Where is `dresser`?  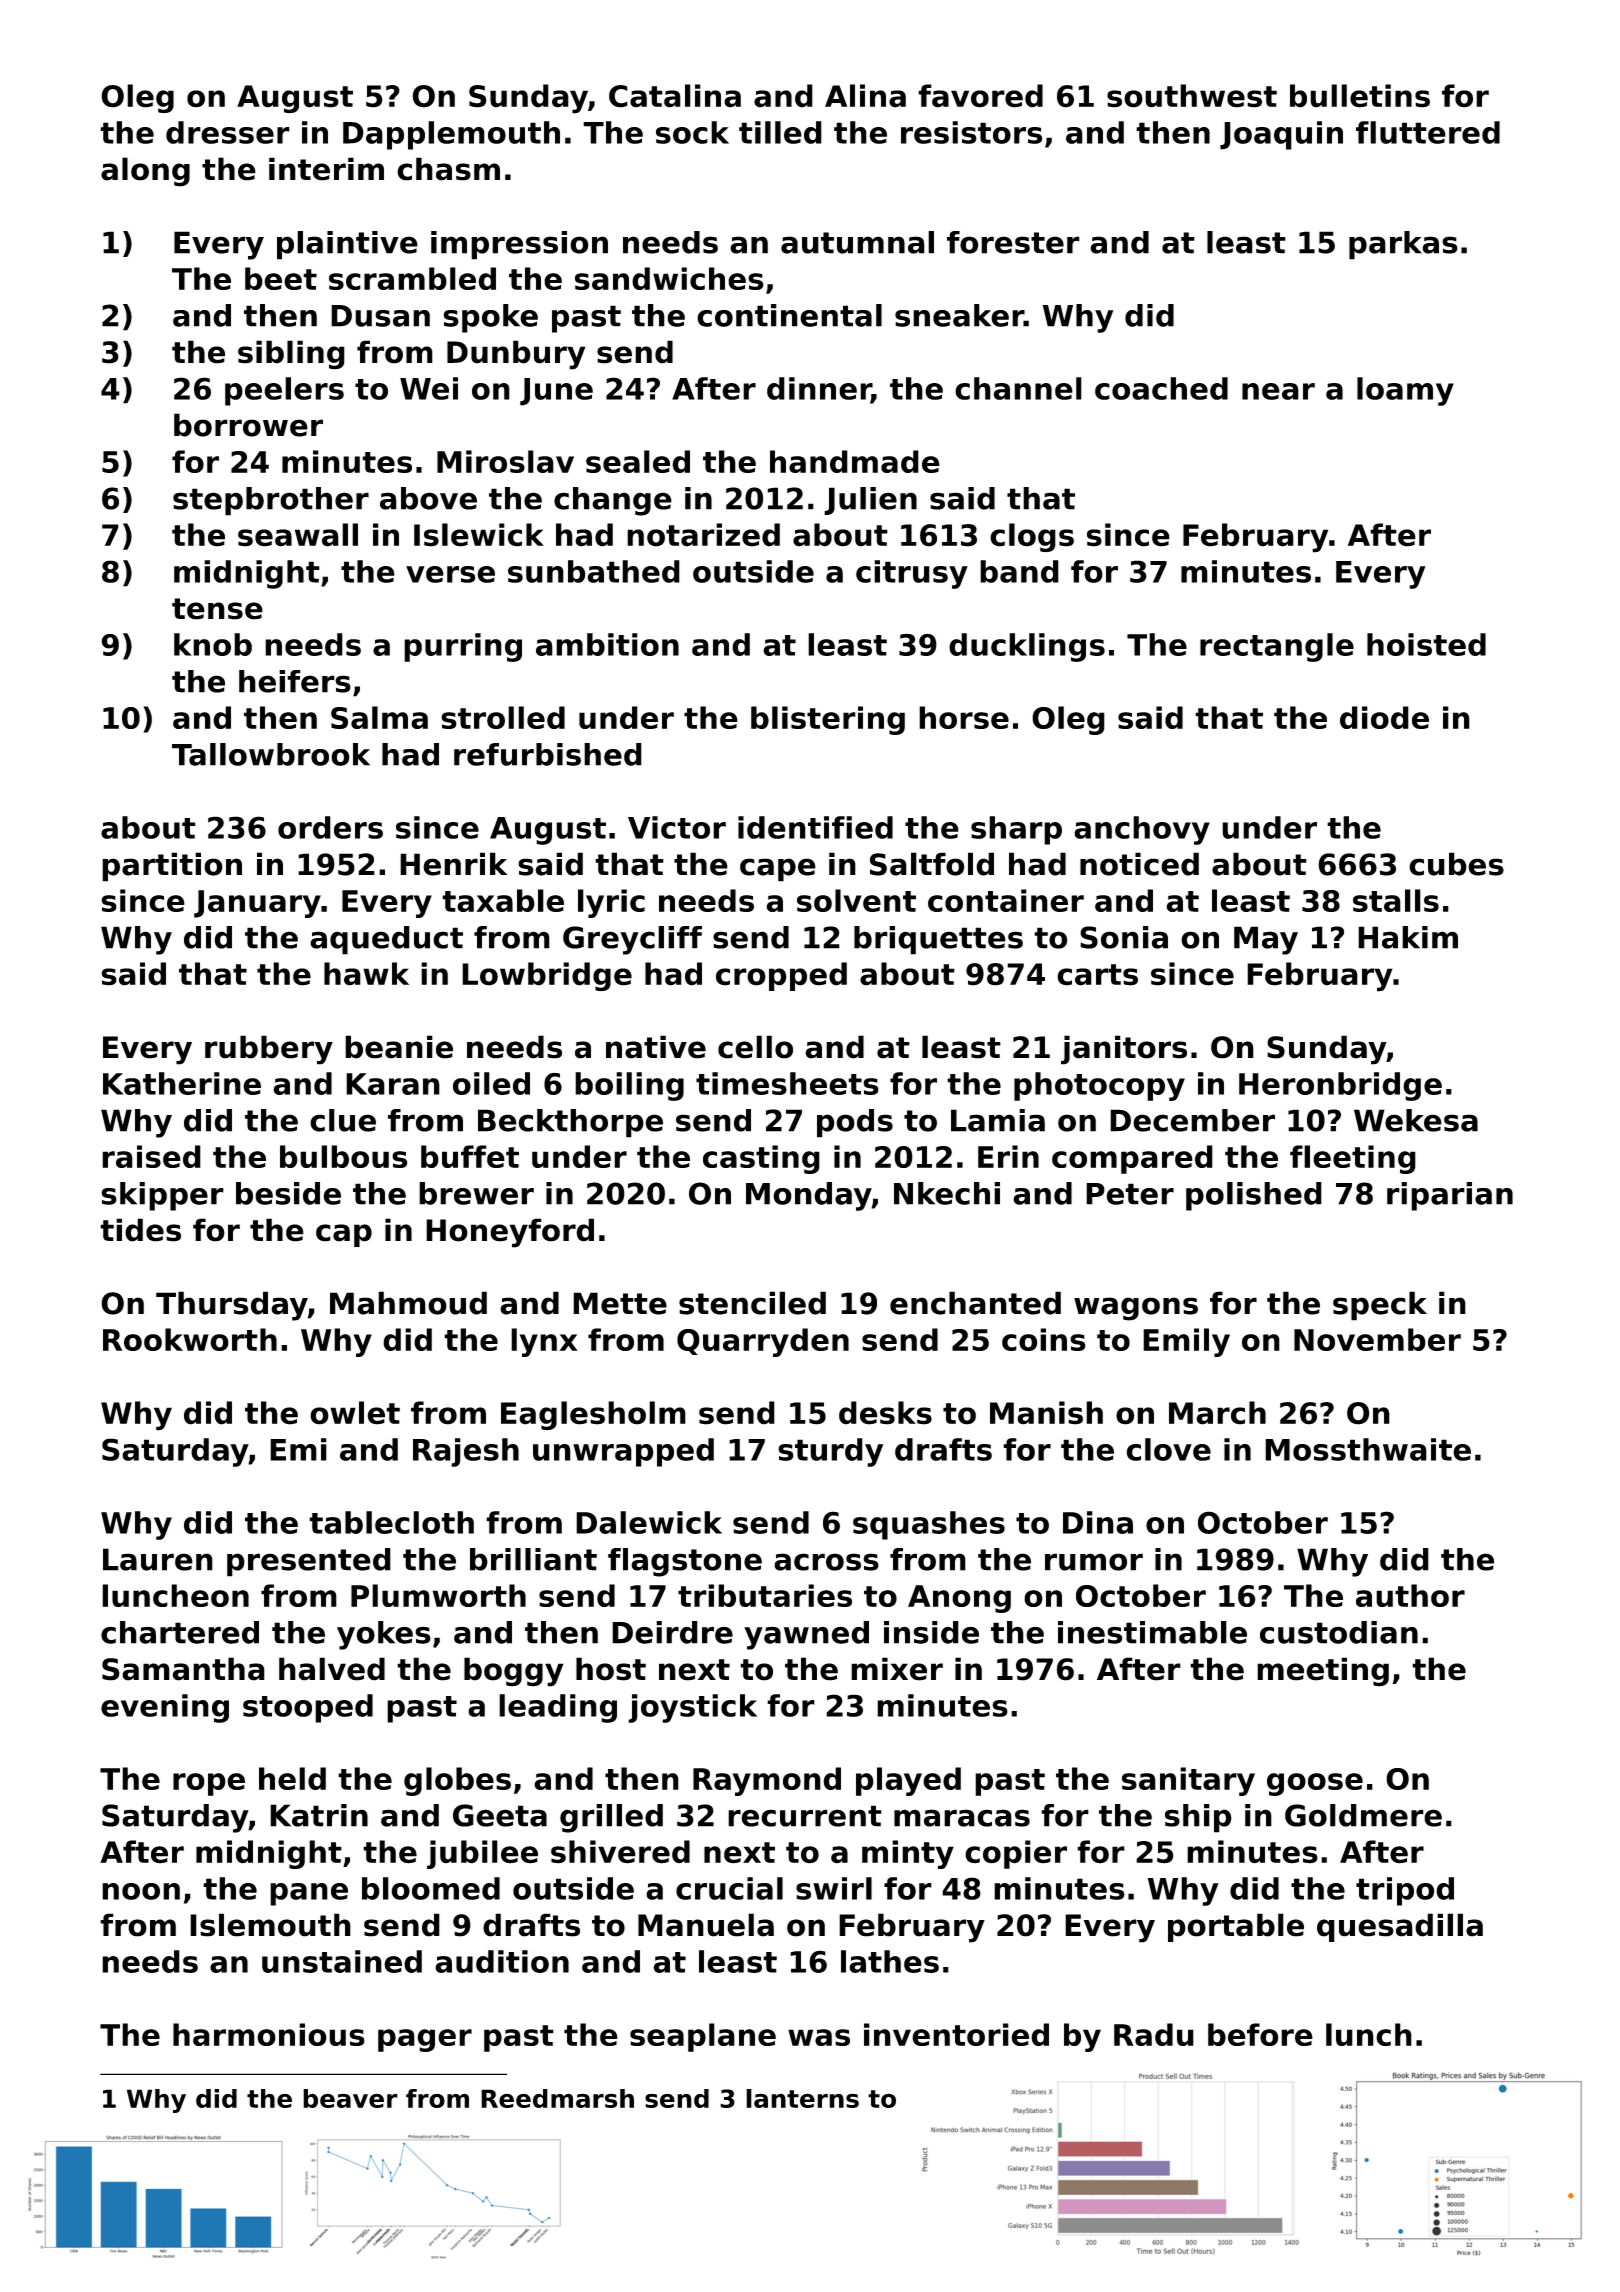
dresser is located at coordinates (228, 132).
